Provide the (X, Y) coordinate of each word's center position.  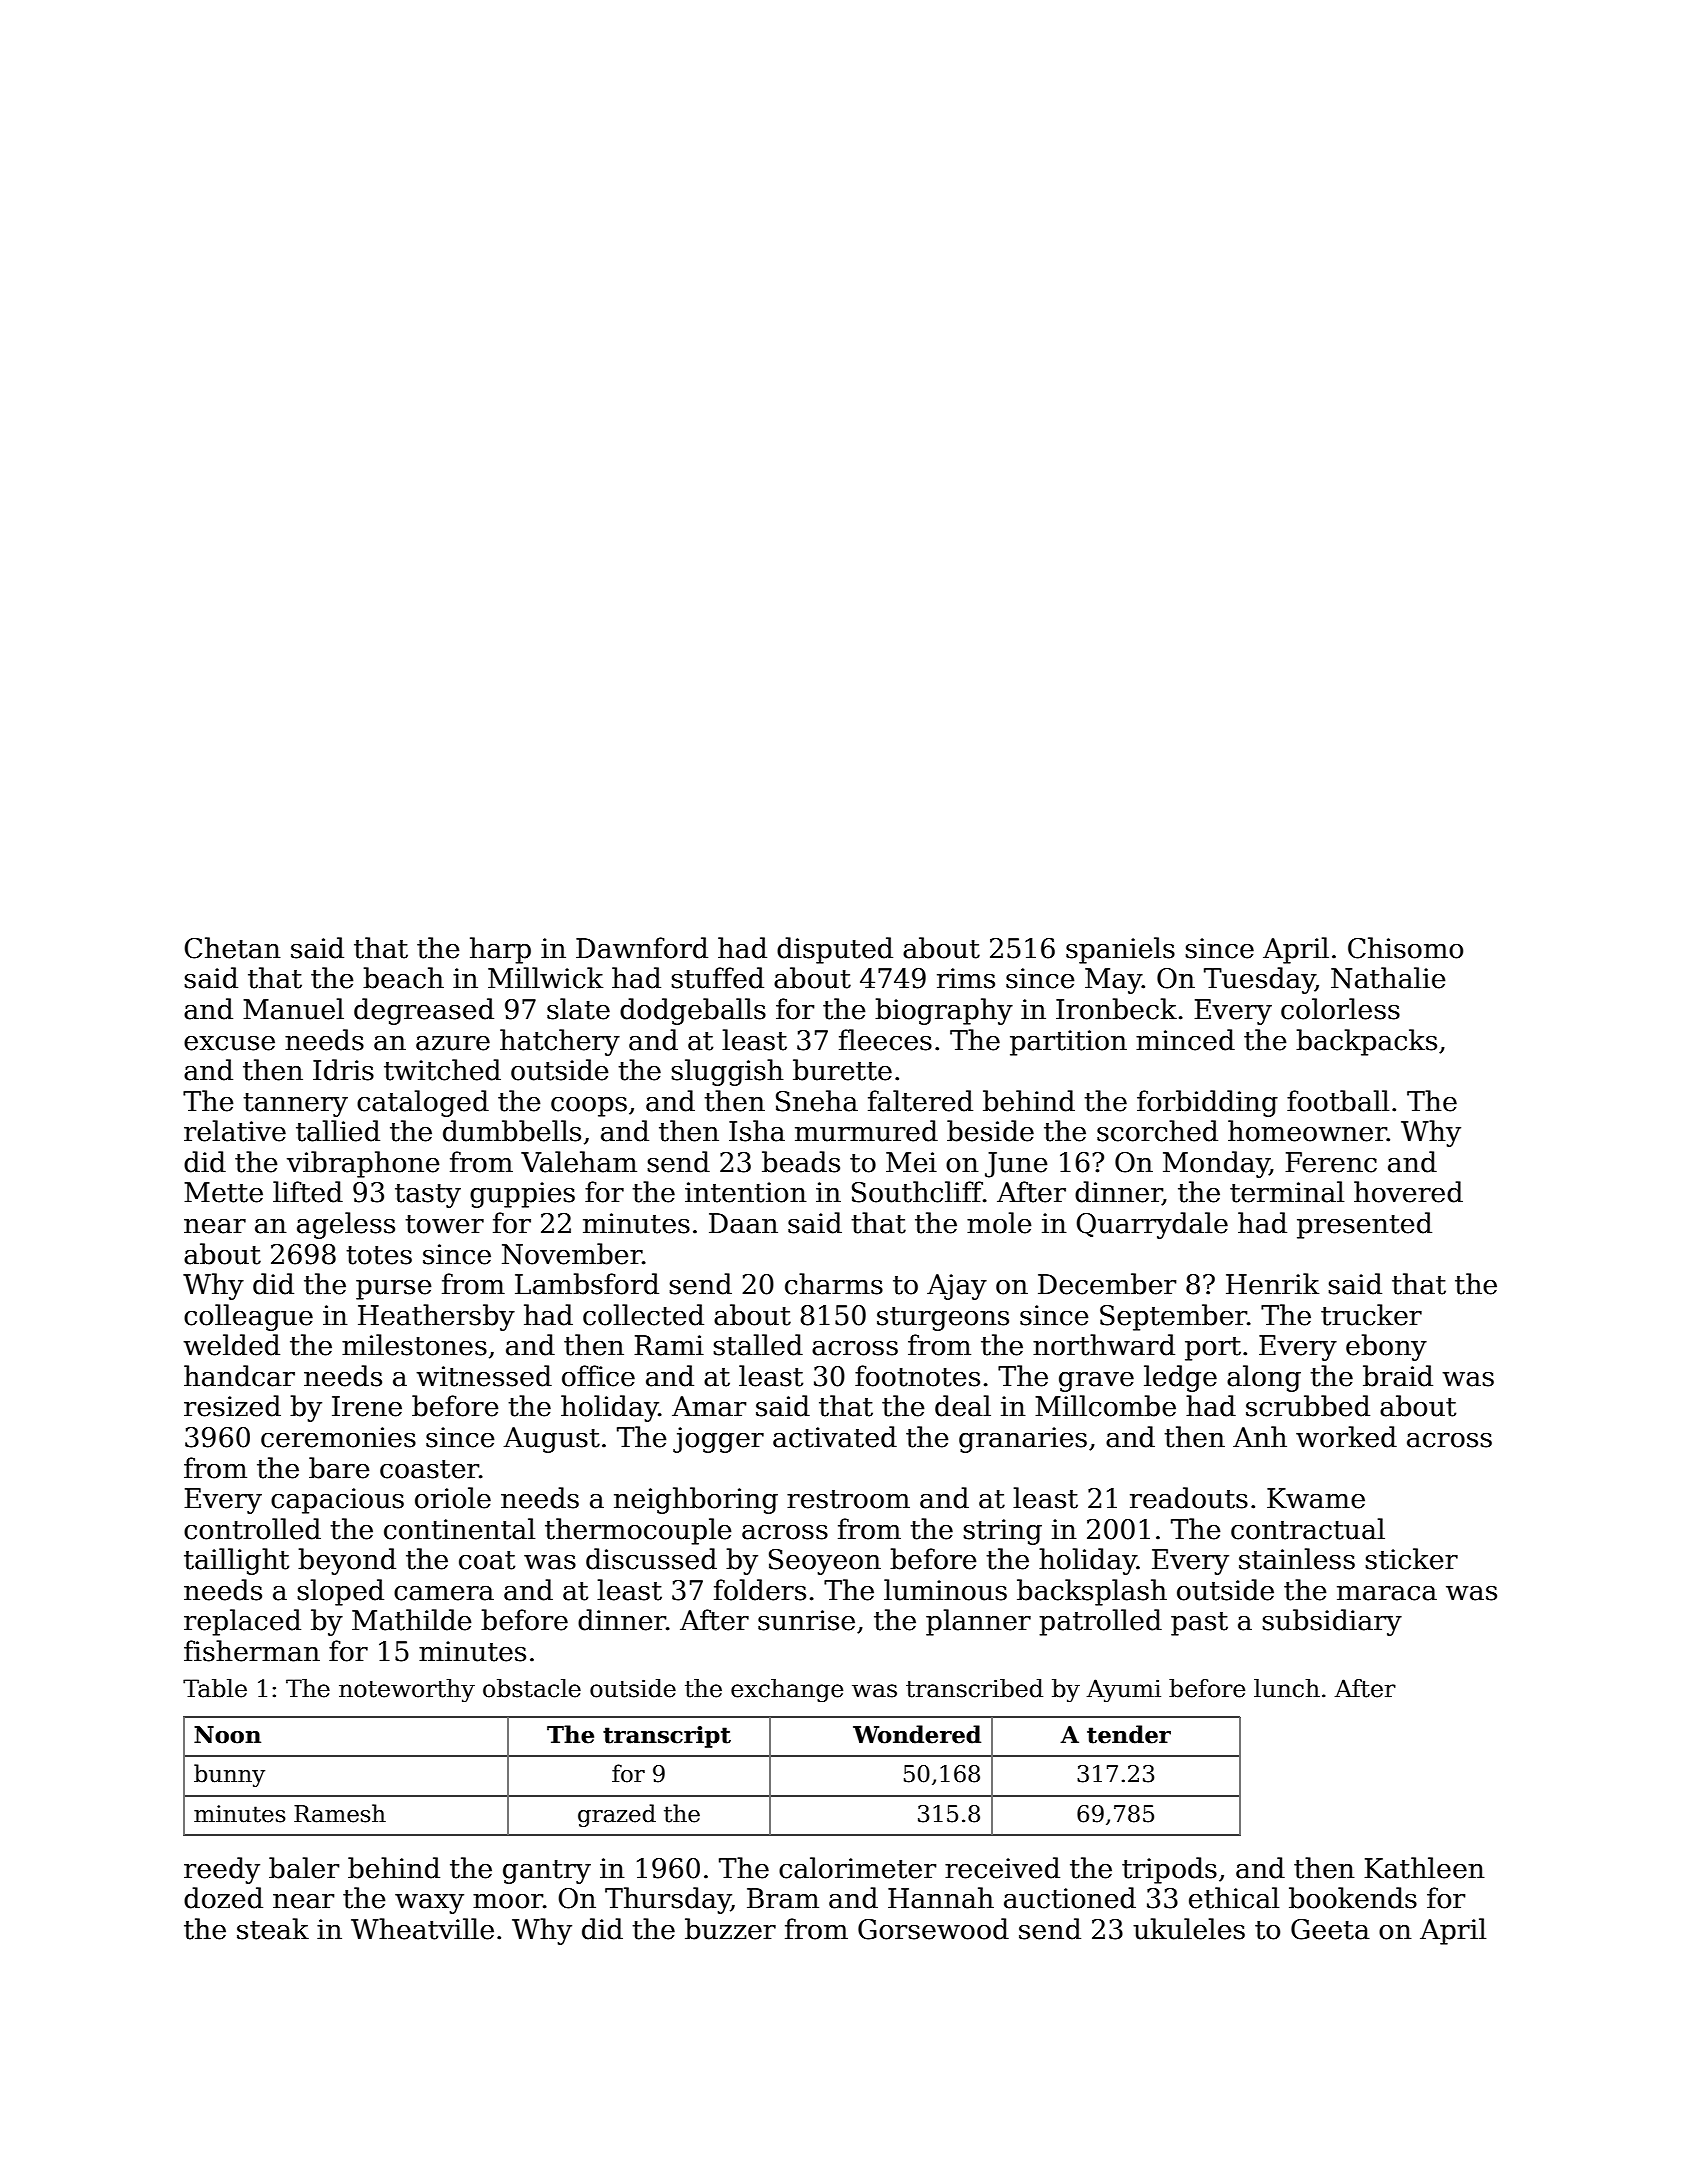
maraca (1387, 1593)
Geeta (1330, 1929)
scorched (1157, 1131)
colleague (248, 1317)
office (598, 1376)
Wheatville (422, 1929)
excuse (229, 1043)
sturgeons (943, 1319)
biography (944, 1011)
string (1002, 1532)
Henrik (1272, 1284)
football (1338, 1101)
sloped (340, 1592)
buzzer (730, 1929)
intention (746, 1192)
